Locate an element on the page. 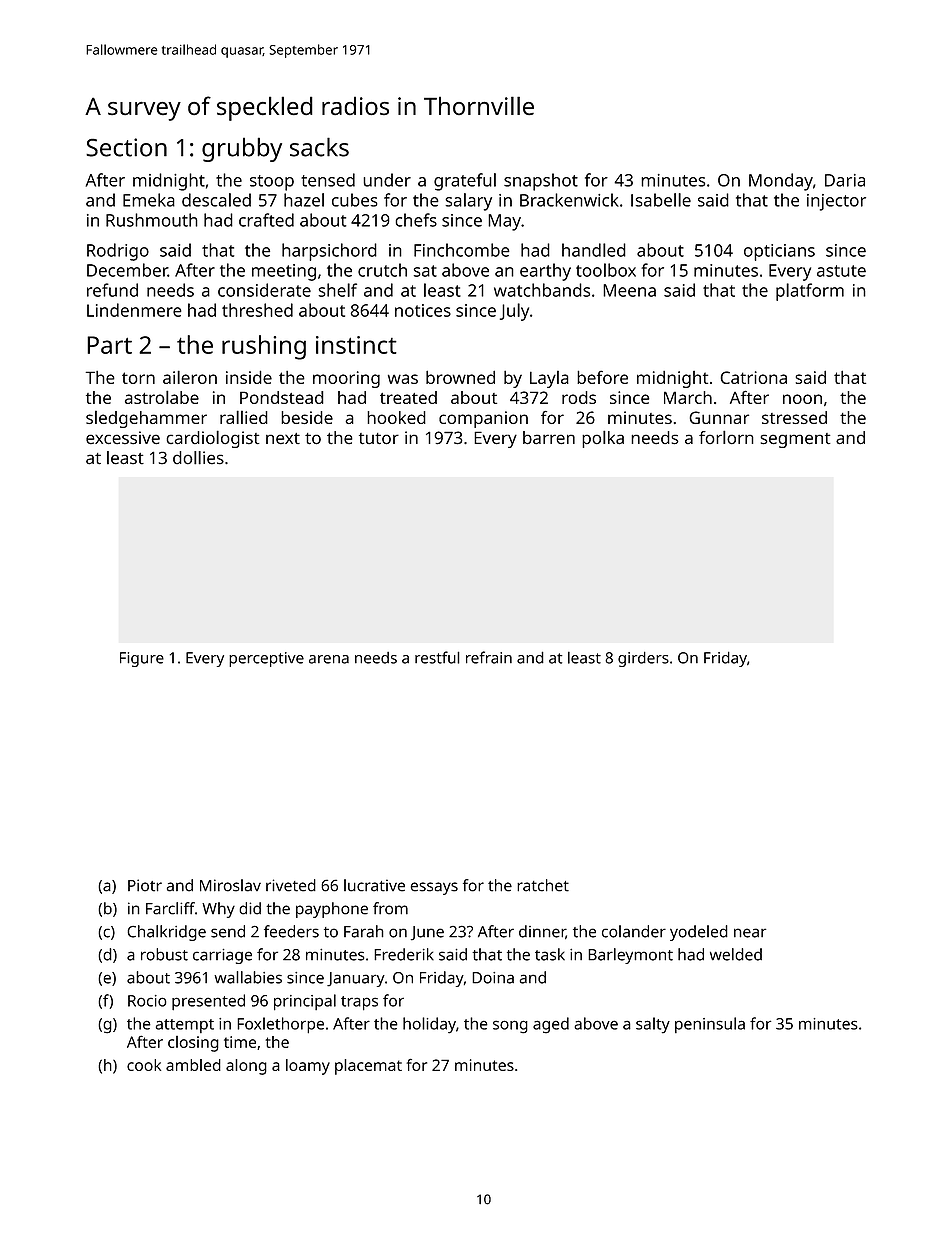 The height and width of the image is (1233, 952). snapshot is located at coordinates (541, 182).
